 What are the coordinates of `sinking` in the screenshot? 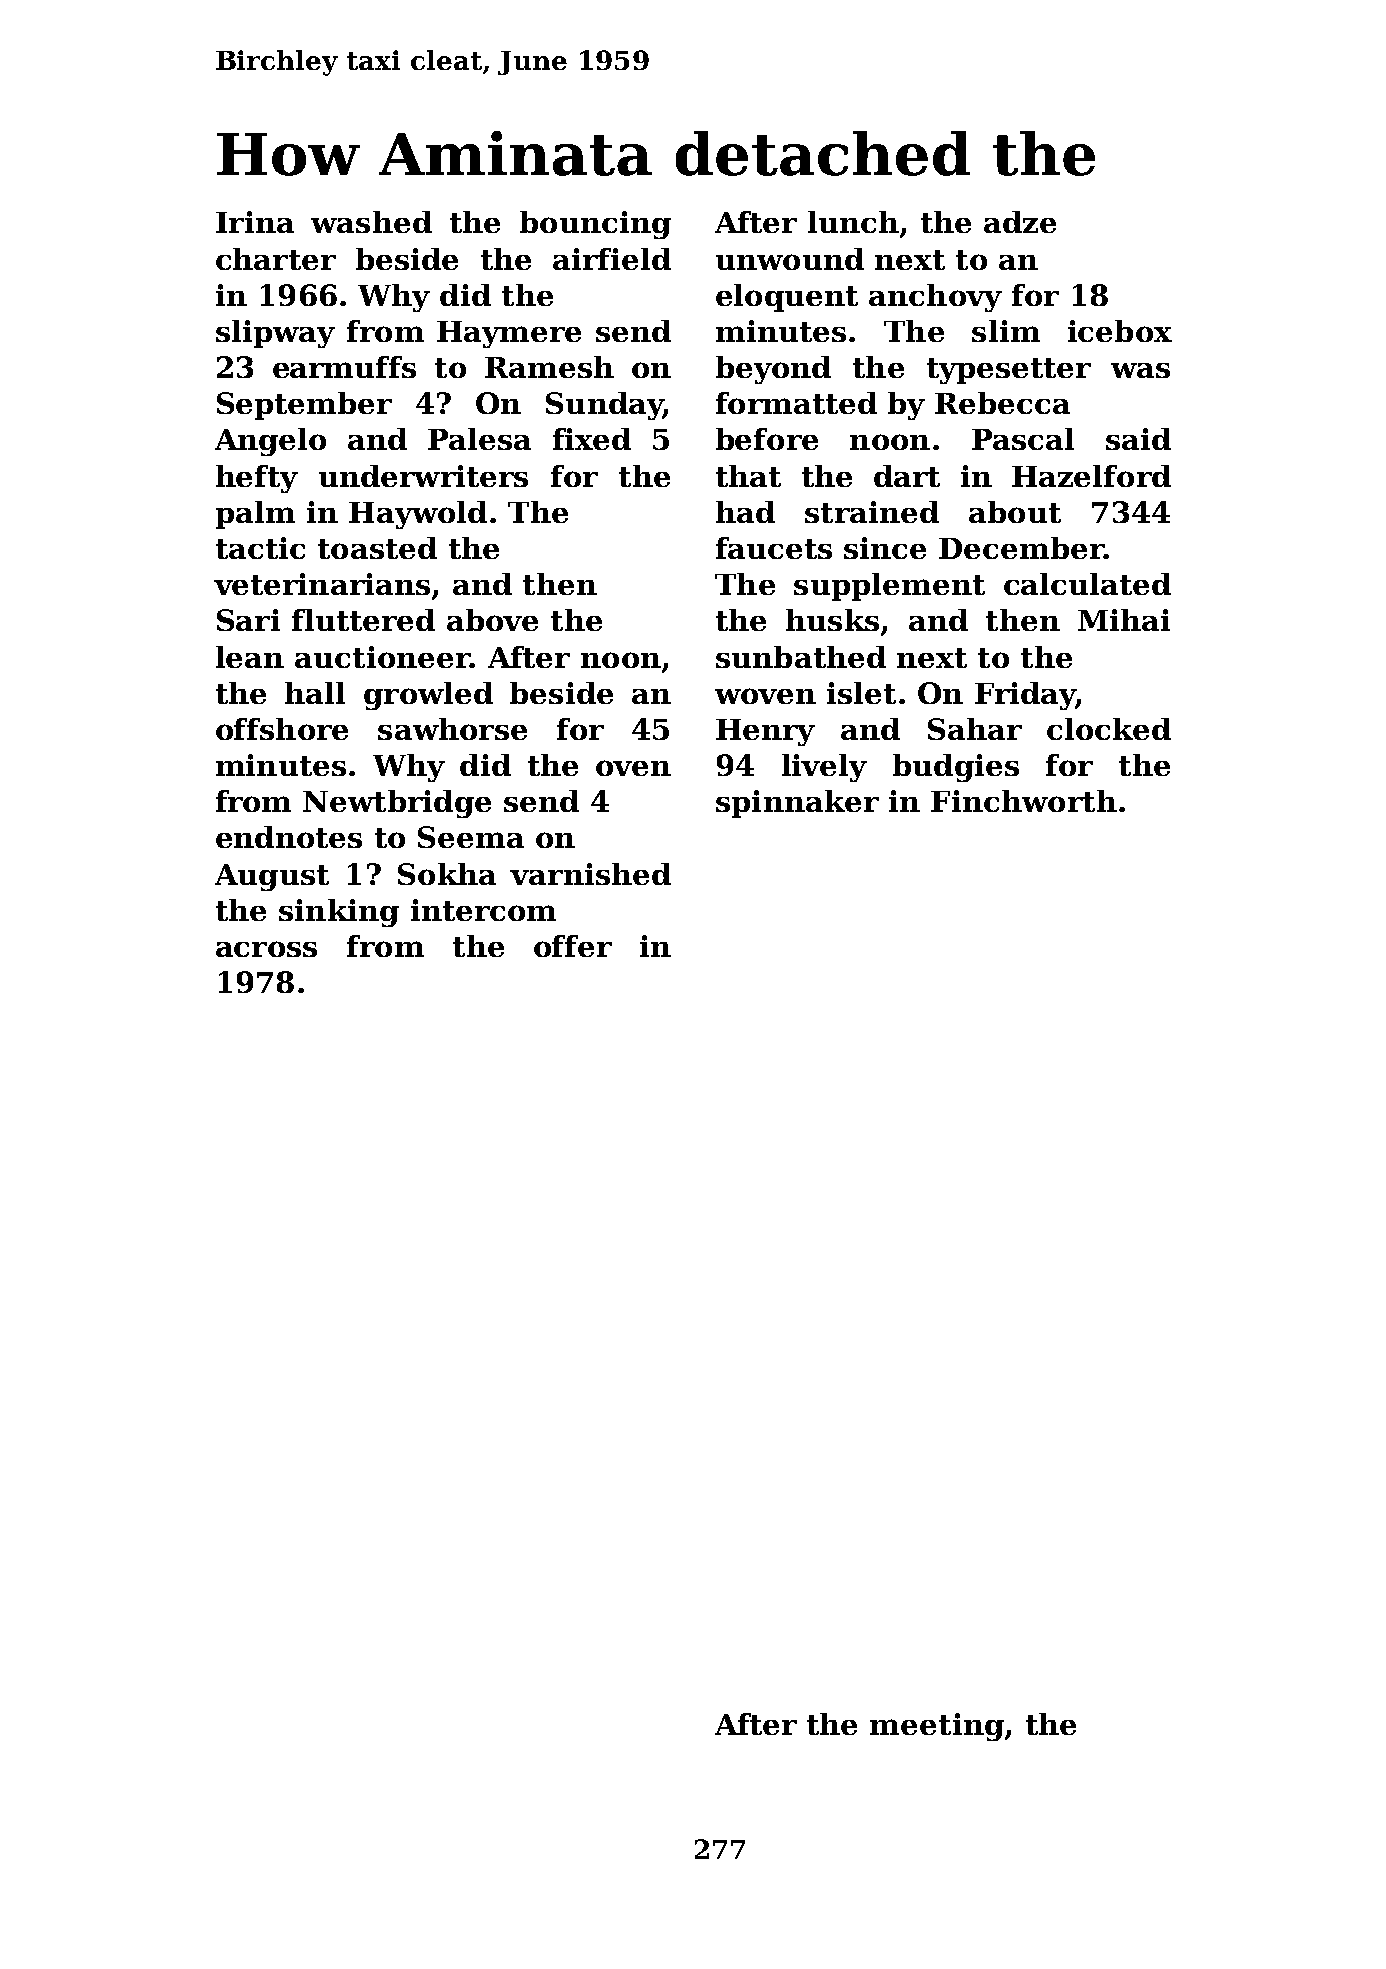 It's located at (339, 913).
